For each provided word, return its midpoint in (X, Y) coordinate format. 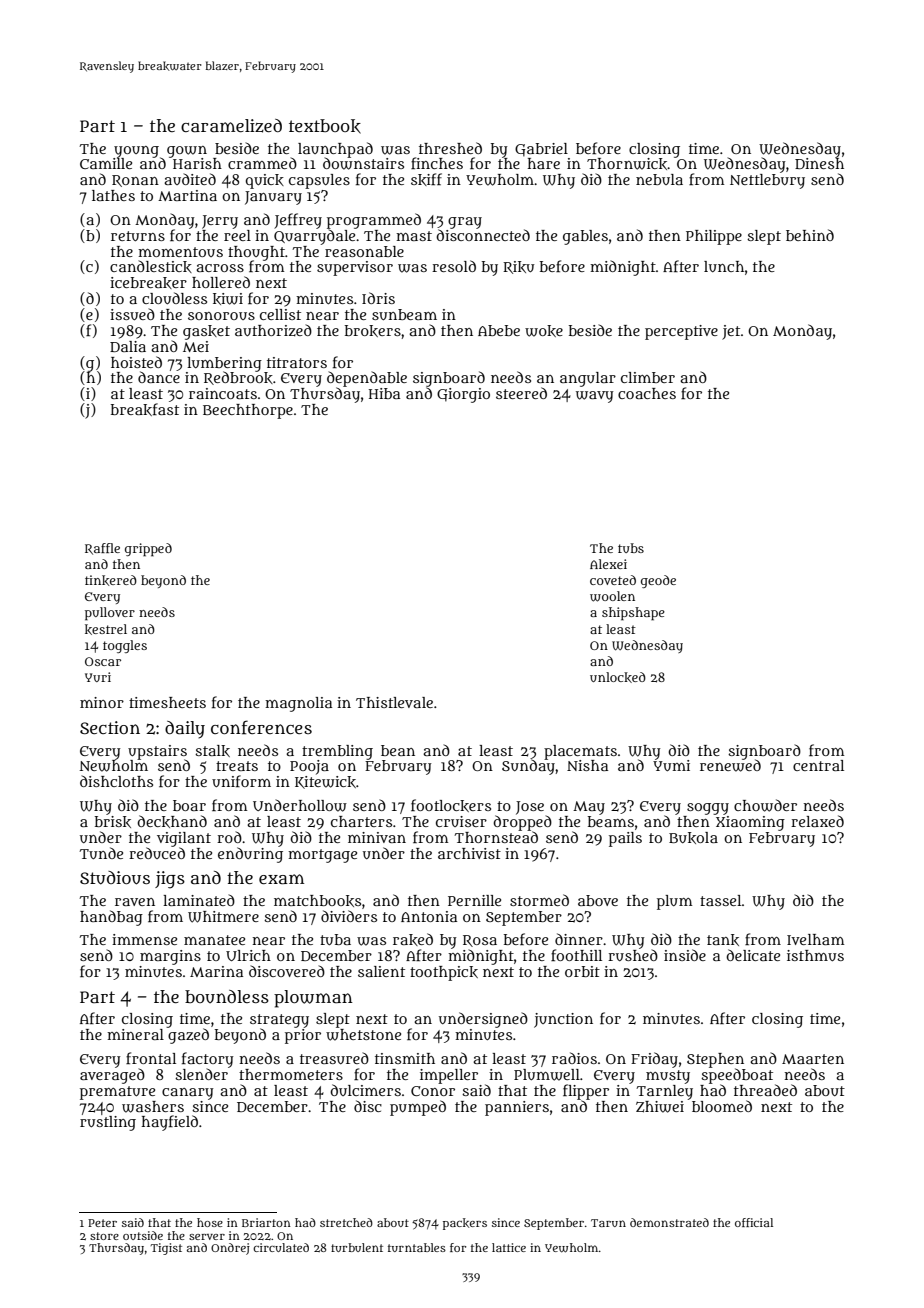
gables (585, 237)
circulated (281, 1247)
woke (544, 331)
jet (731, 332)
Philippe (714, 237)
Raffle (102, 549)
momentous (180, 252)
